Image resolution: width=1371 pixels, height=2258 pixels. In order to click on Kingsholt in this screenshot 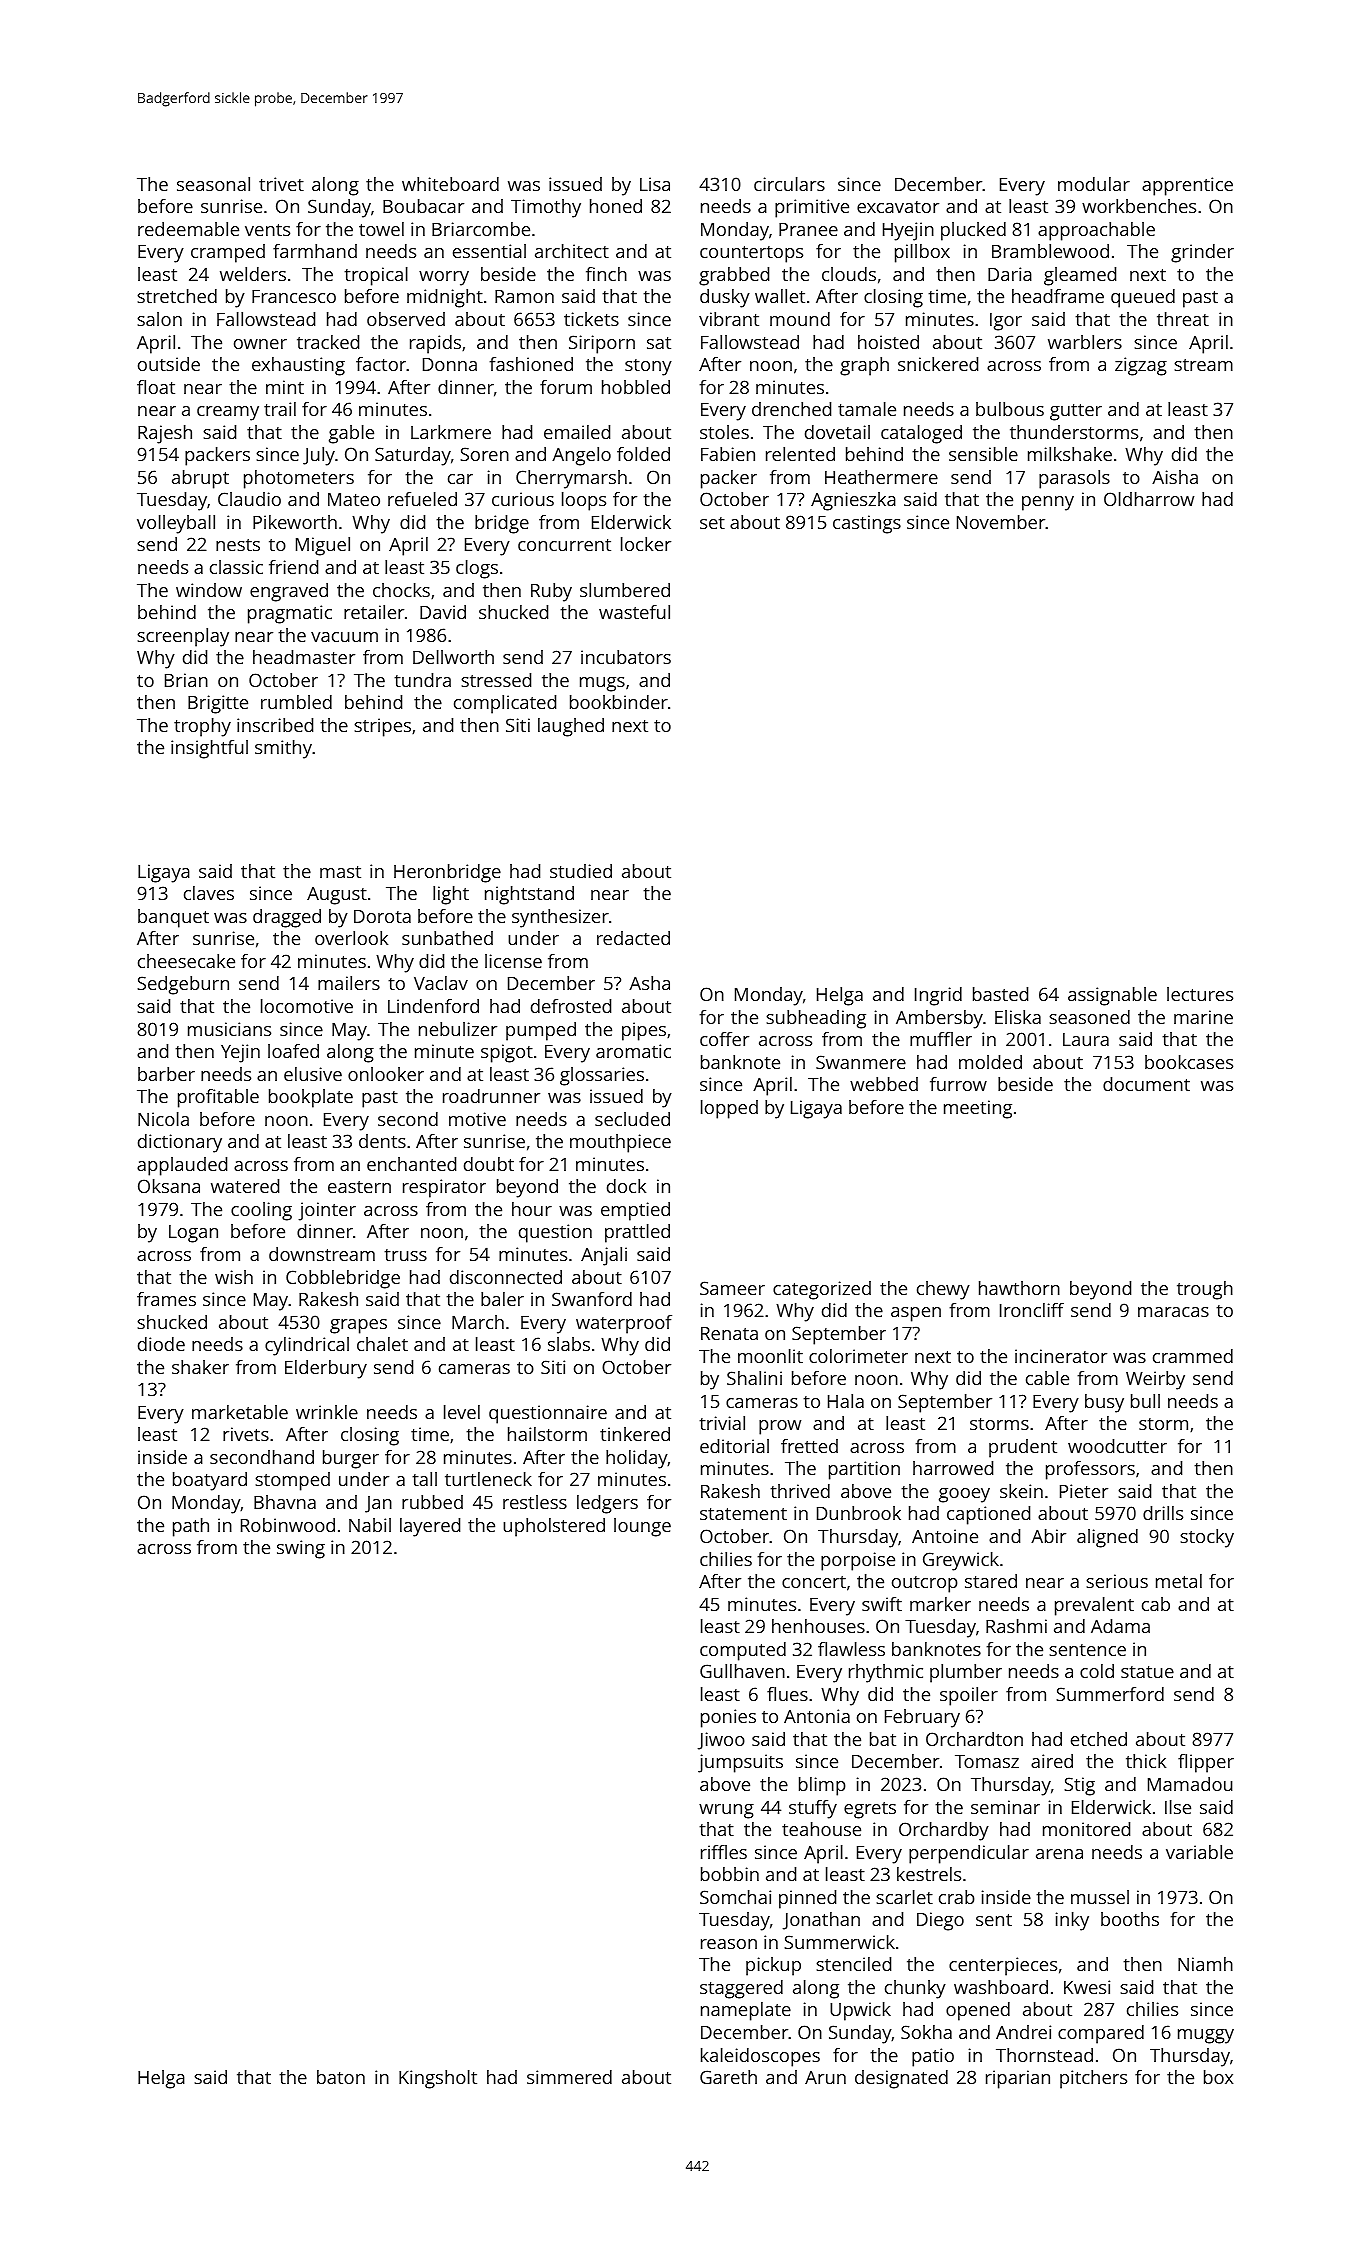, I will do `click(438, 2079)`.
